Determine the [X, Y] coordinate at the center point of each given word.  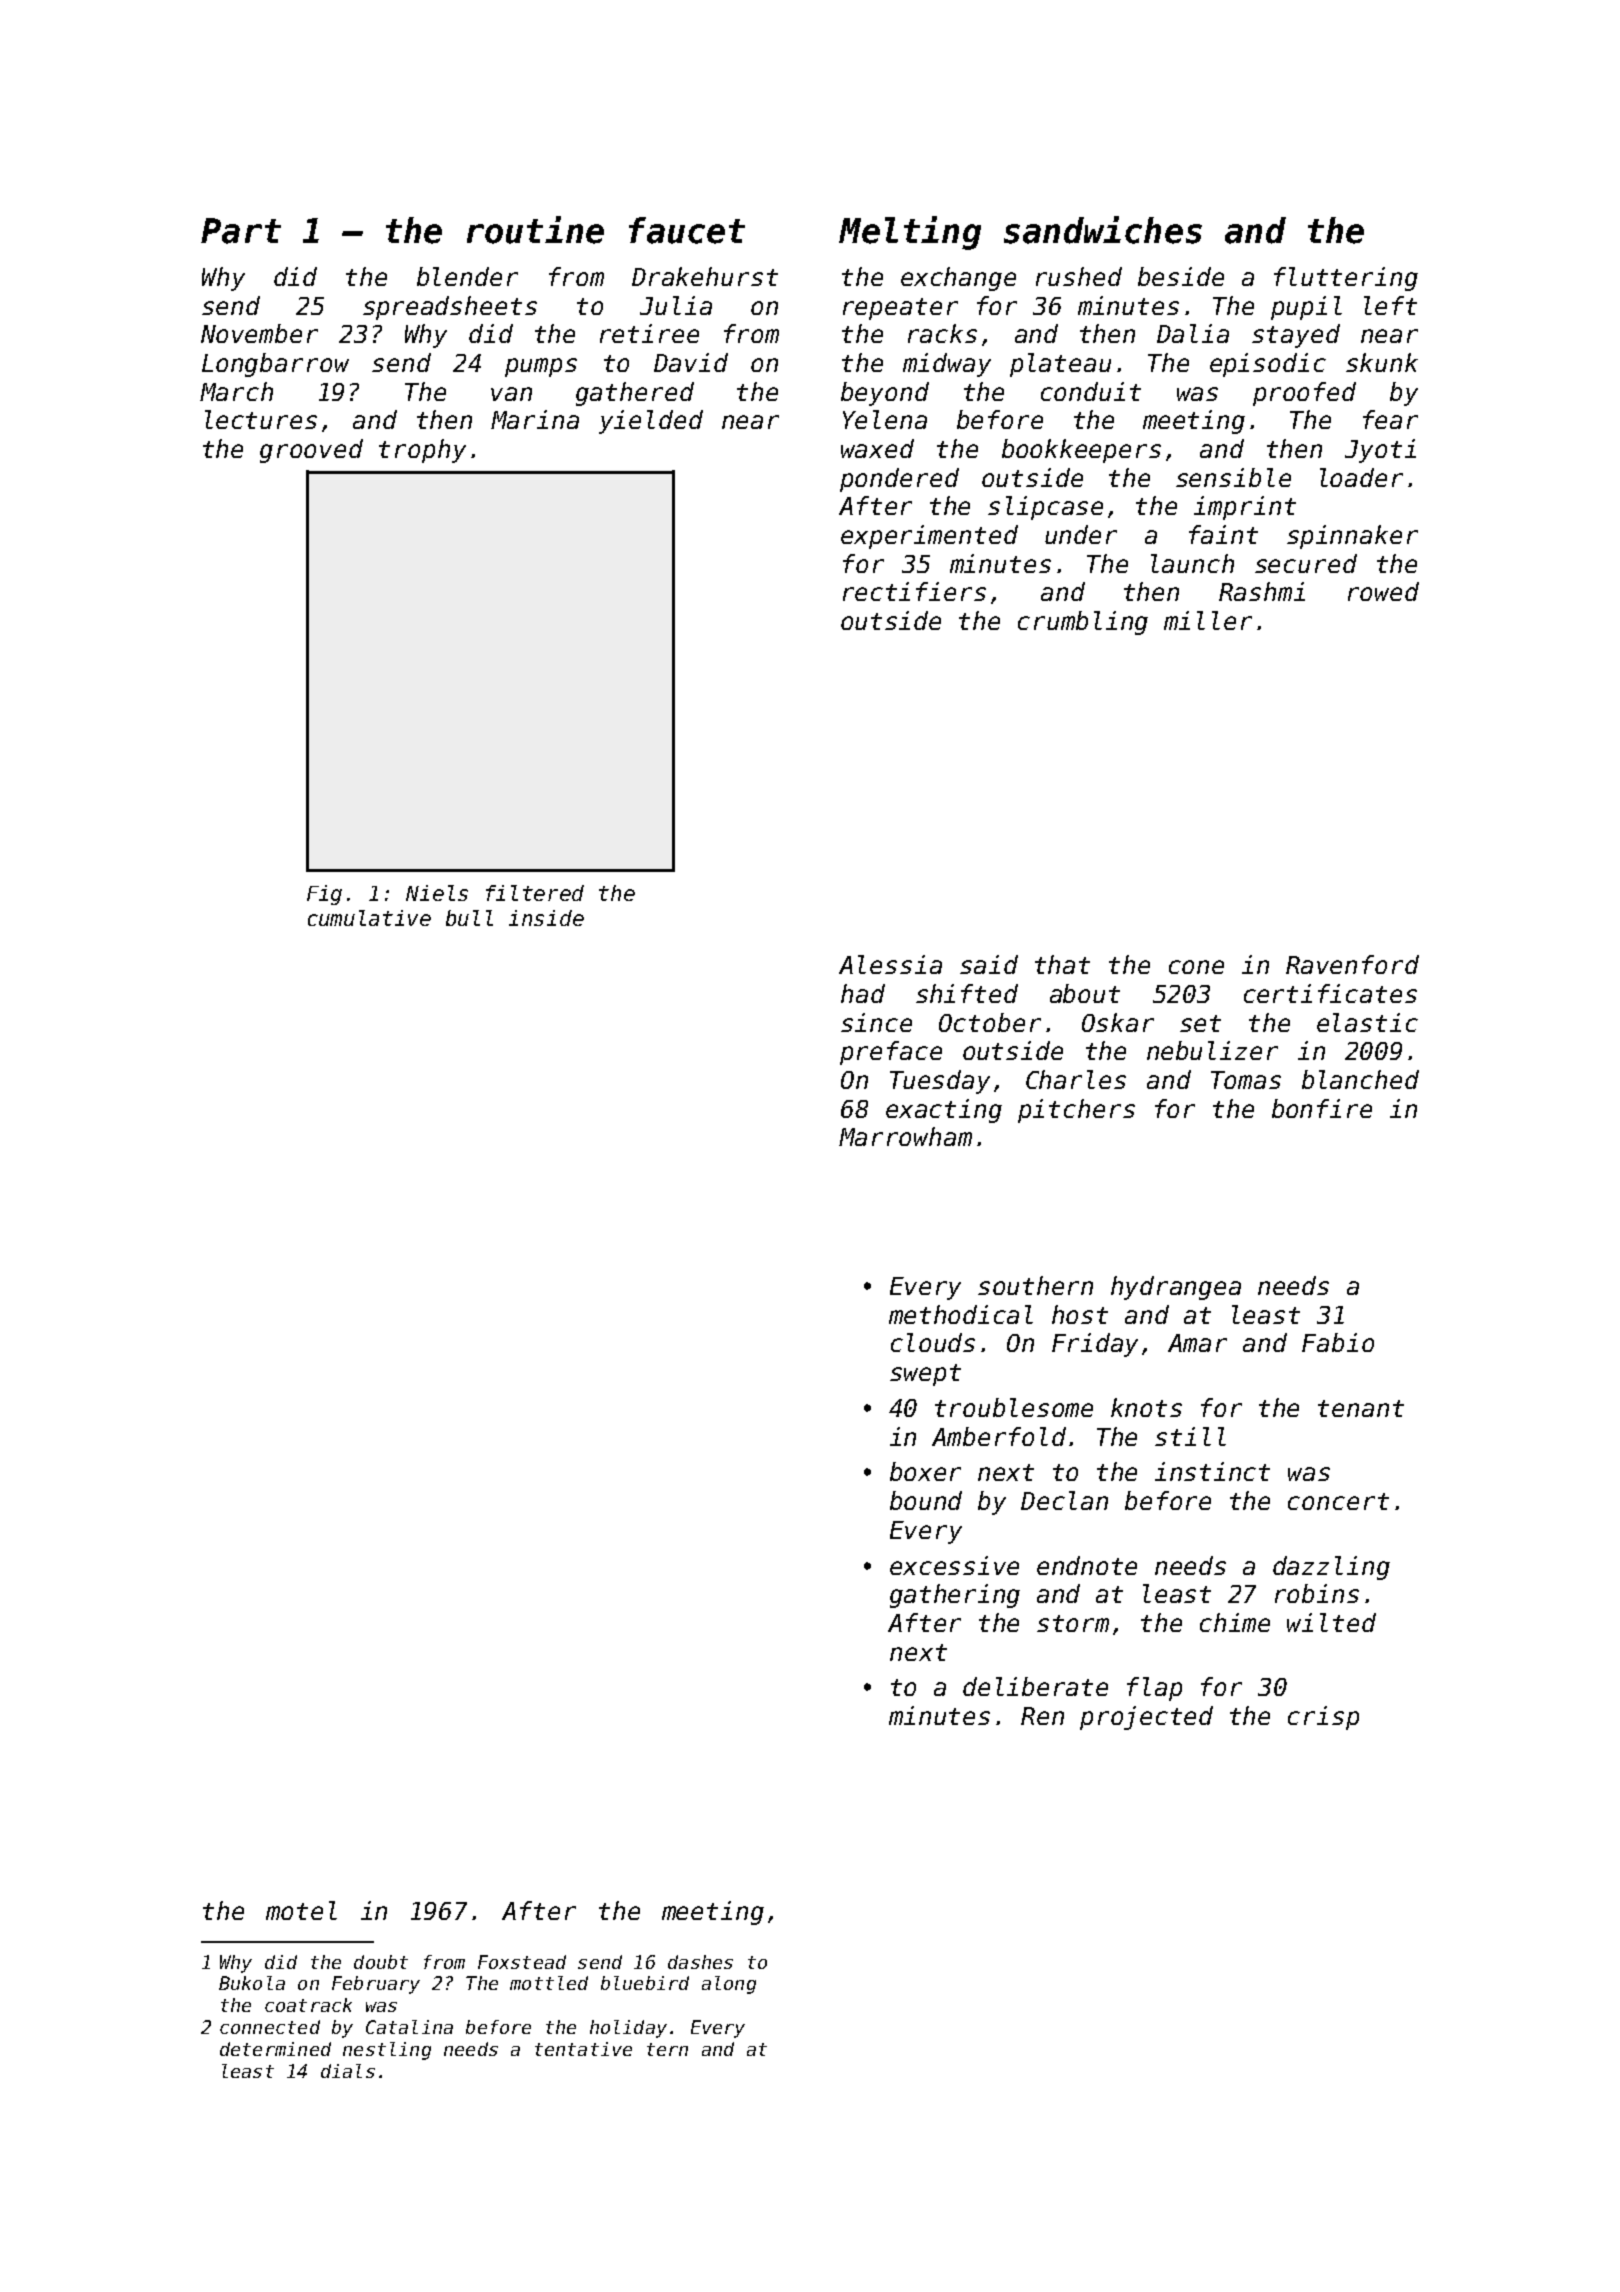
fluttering [1346, 279]
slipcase [1045, 508]
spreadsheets [450, 308]
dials [348, 2071]
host [1080, 1314]
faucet [687, 230]
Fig [324, 895]
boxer [925, 1471]
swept [925, 1375]
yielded [651, 422]
